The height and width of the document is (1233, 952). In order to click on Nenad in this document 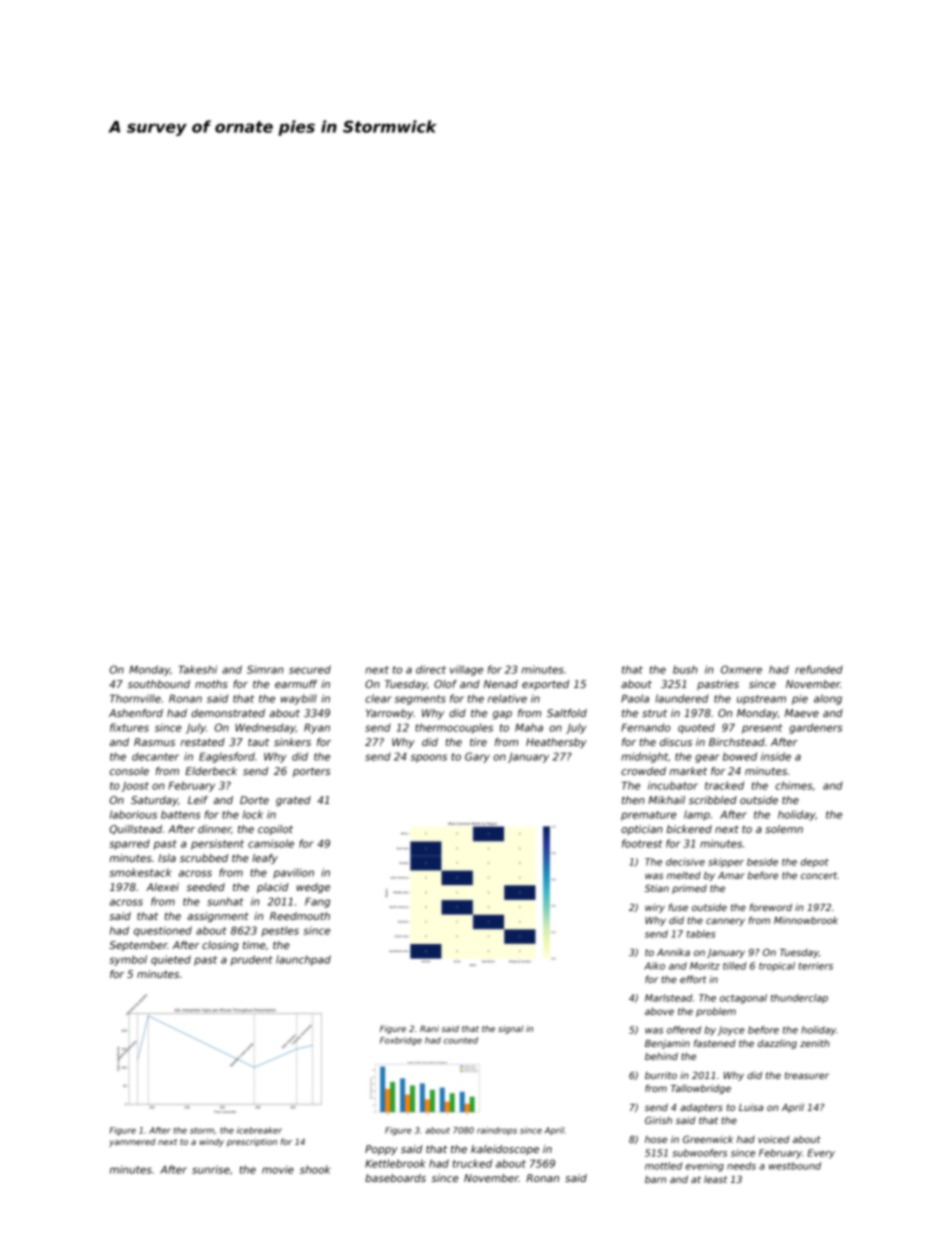, I will do `click(501, 684)`.
